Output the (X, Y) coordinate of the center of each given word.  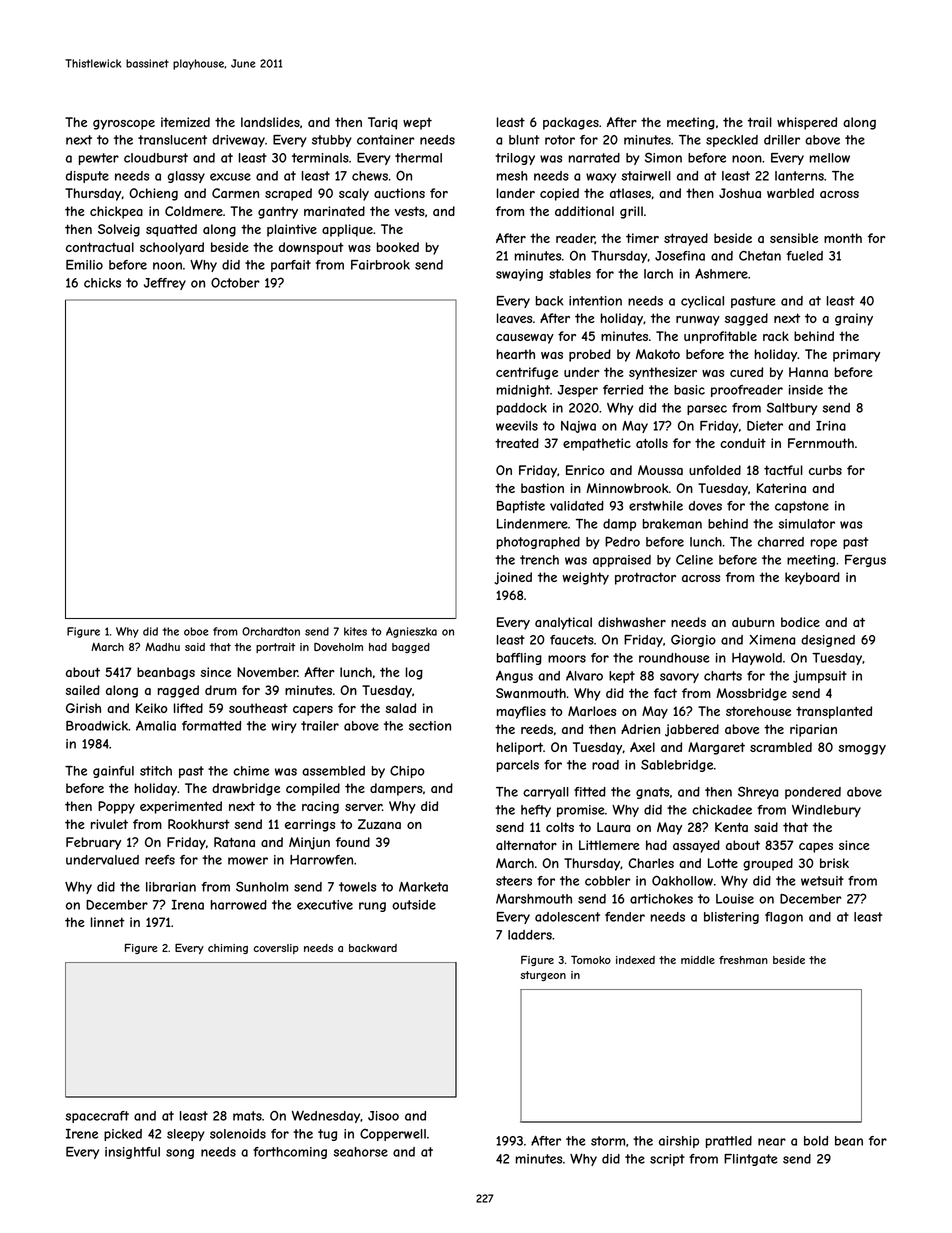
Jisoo (383, 1116)
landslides (270, 122)
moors (567, 659)
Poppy (116, 807)
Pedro (622, 541)
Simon (663, 157)
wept (417, 124)
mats (247, 1116)
